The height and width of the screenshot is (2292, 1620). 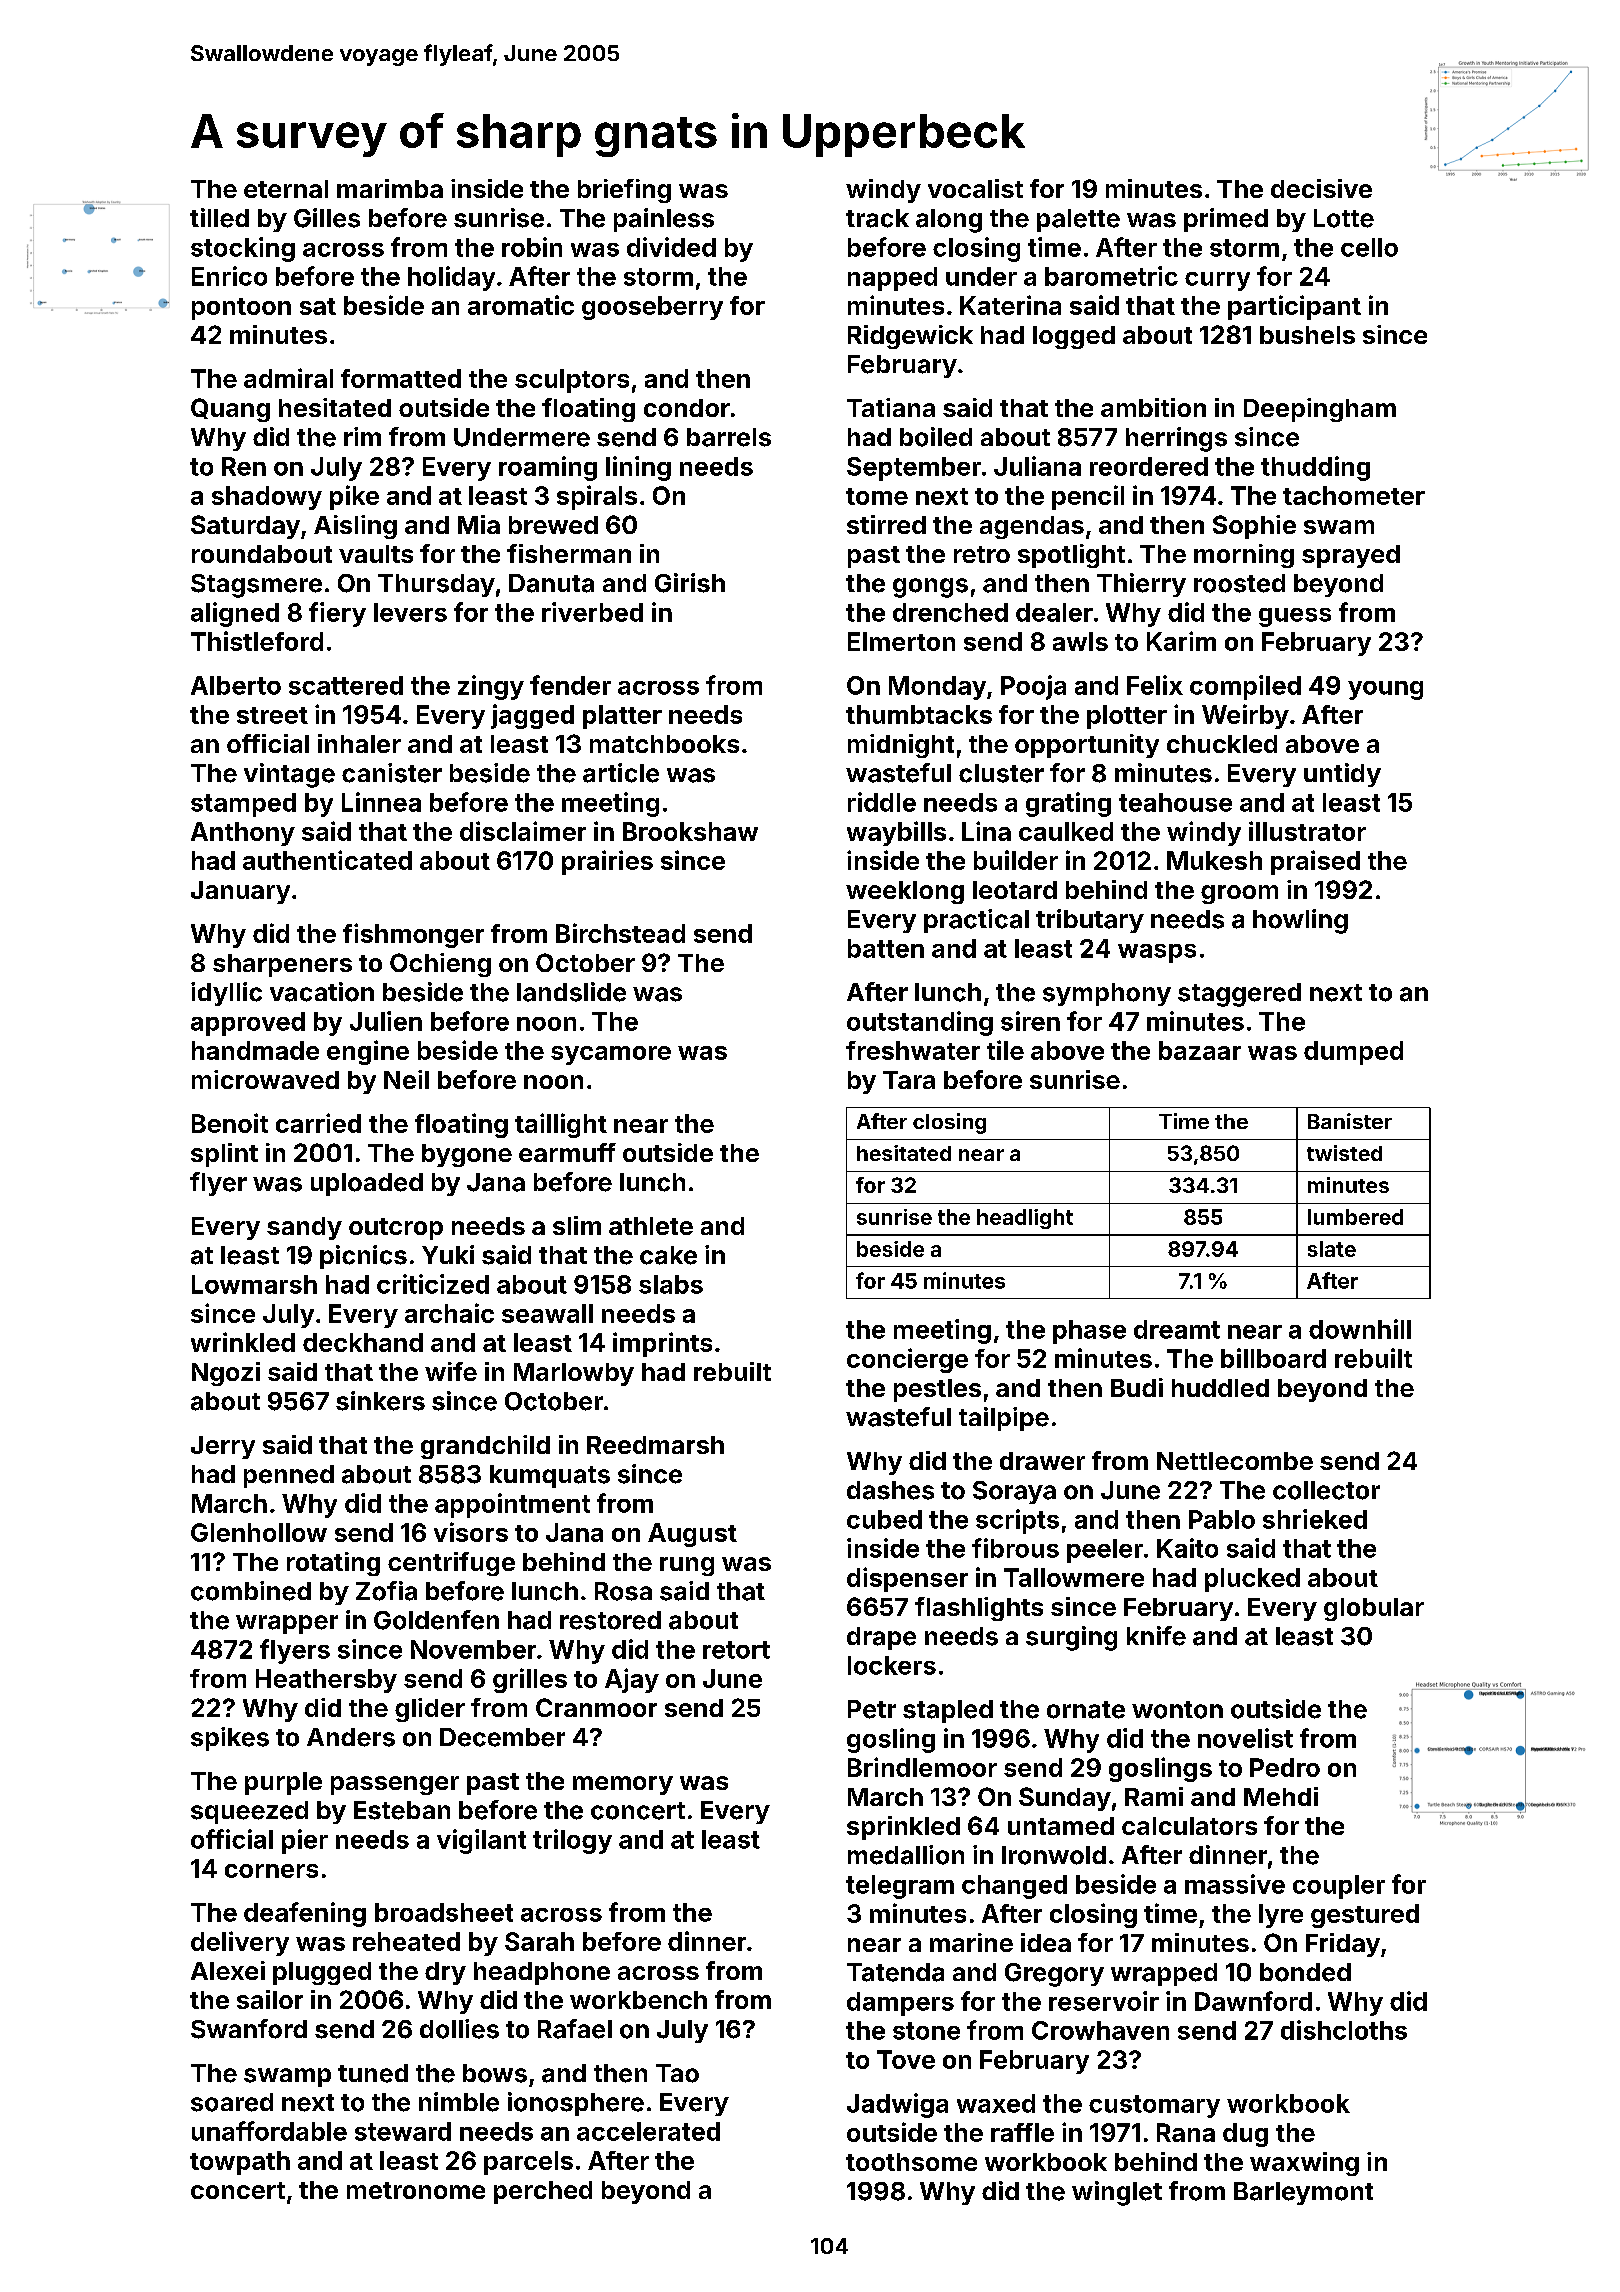 I want to click on winglet, so click(x=1117, y=2193).
